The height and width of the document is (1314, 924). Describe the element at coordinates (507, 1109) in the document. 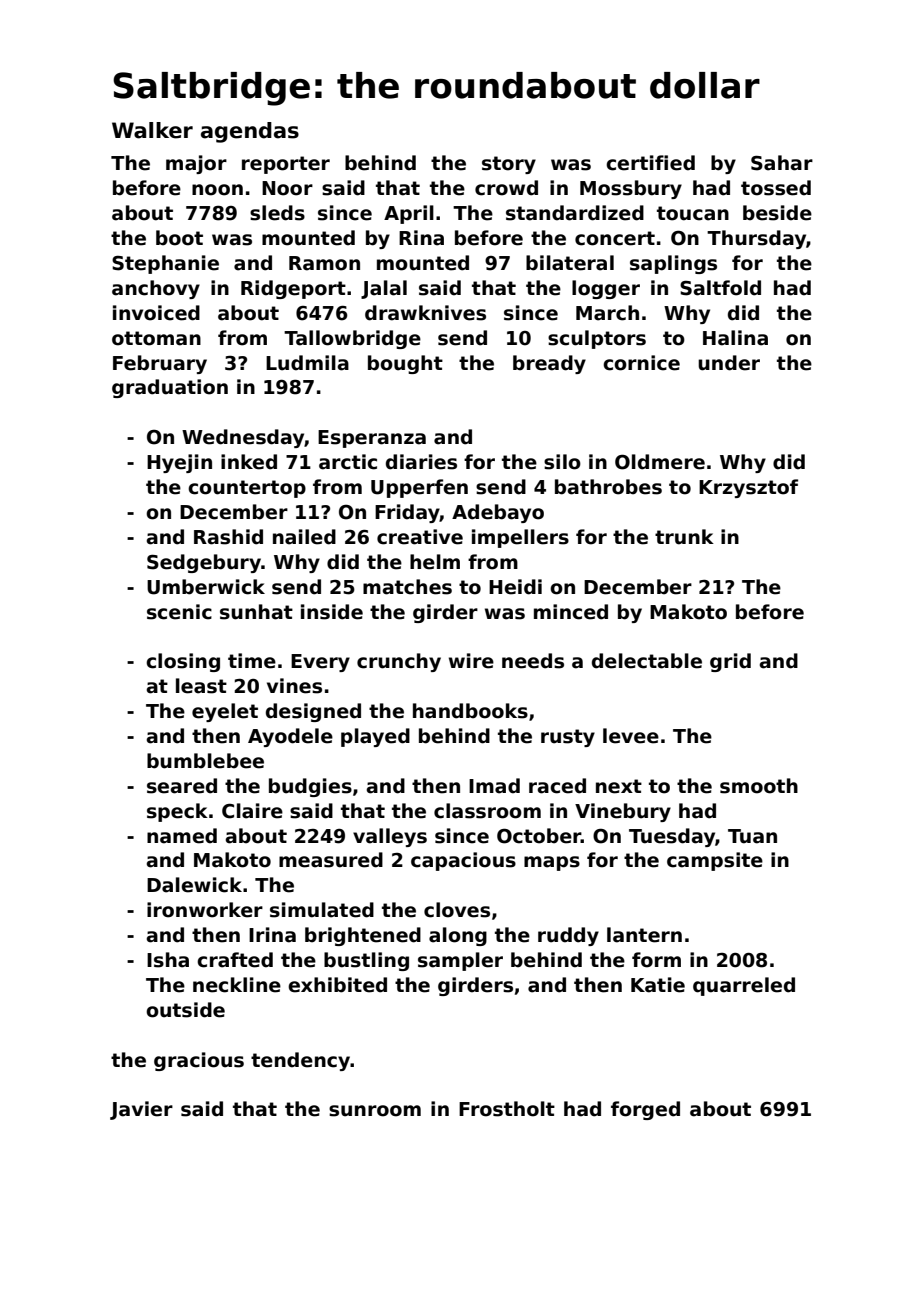

I see `Frostholt` at that location.
